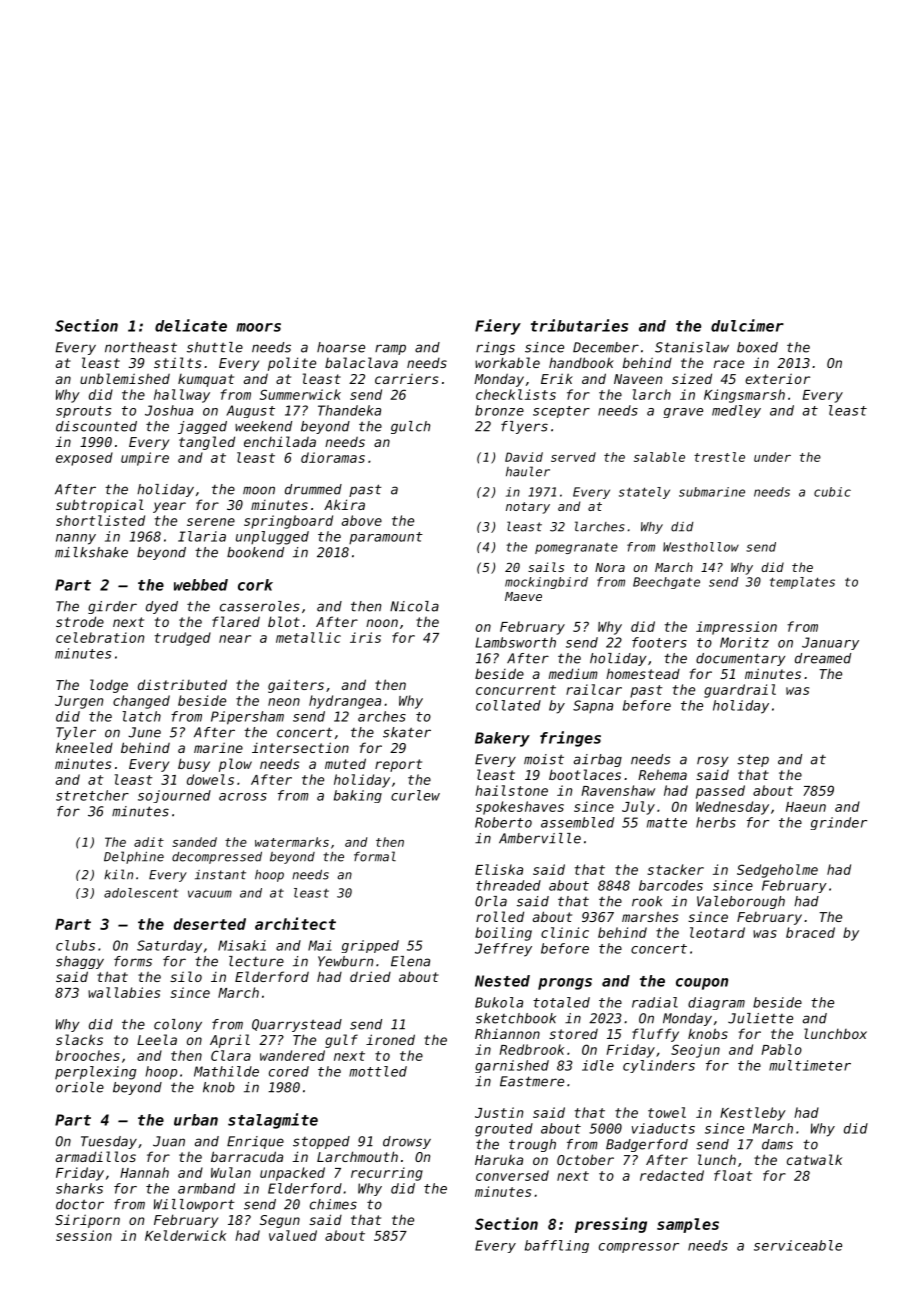 This screenshot has height=1308, width=924. I want to click on serviceable, so click(798, 1245).
